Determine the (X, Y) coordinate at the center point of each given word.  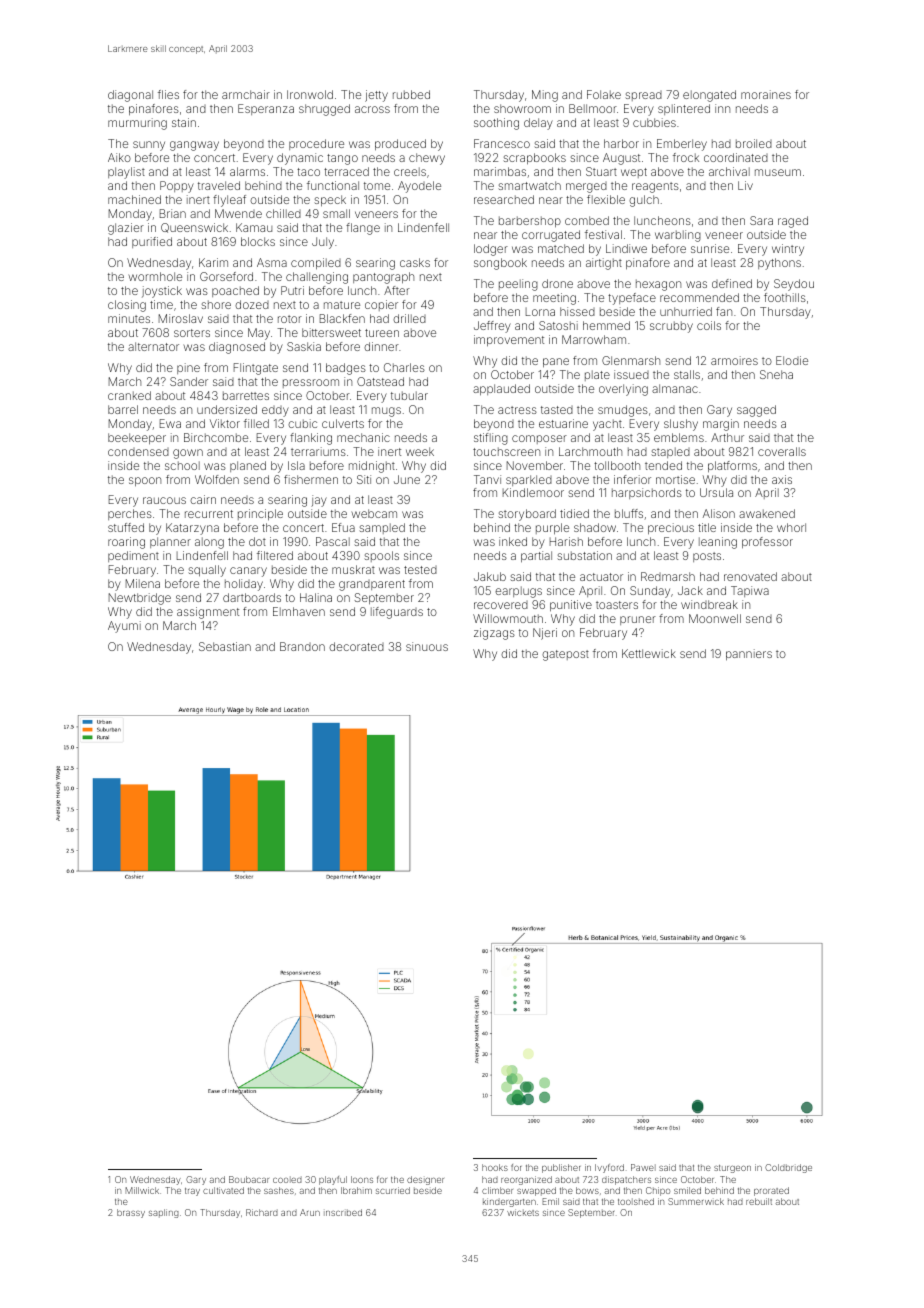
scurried (393, 1190)
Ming (545, 96)
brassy (131, 1213)
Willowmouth (508, 618)
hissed (577, 311)
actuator (601, 577)
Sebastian (225, 646)
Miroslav (181, 318)
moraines (766, 94)
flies (168, 94)
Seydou (794, 285)
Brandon (302, 646)
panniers (749, 655)
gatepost (565, 655)
